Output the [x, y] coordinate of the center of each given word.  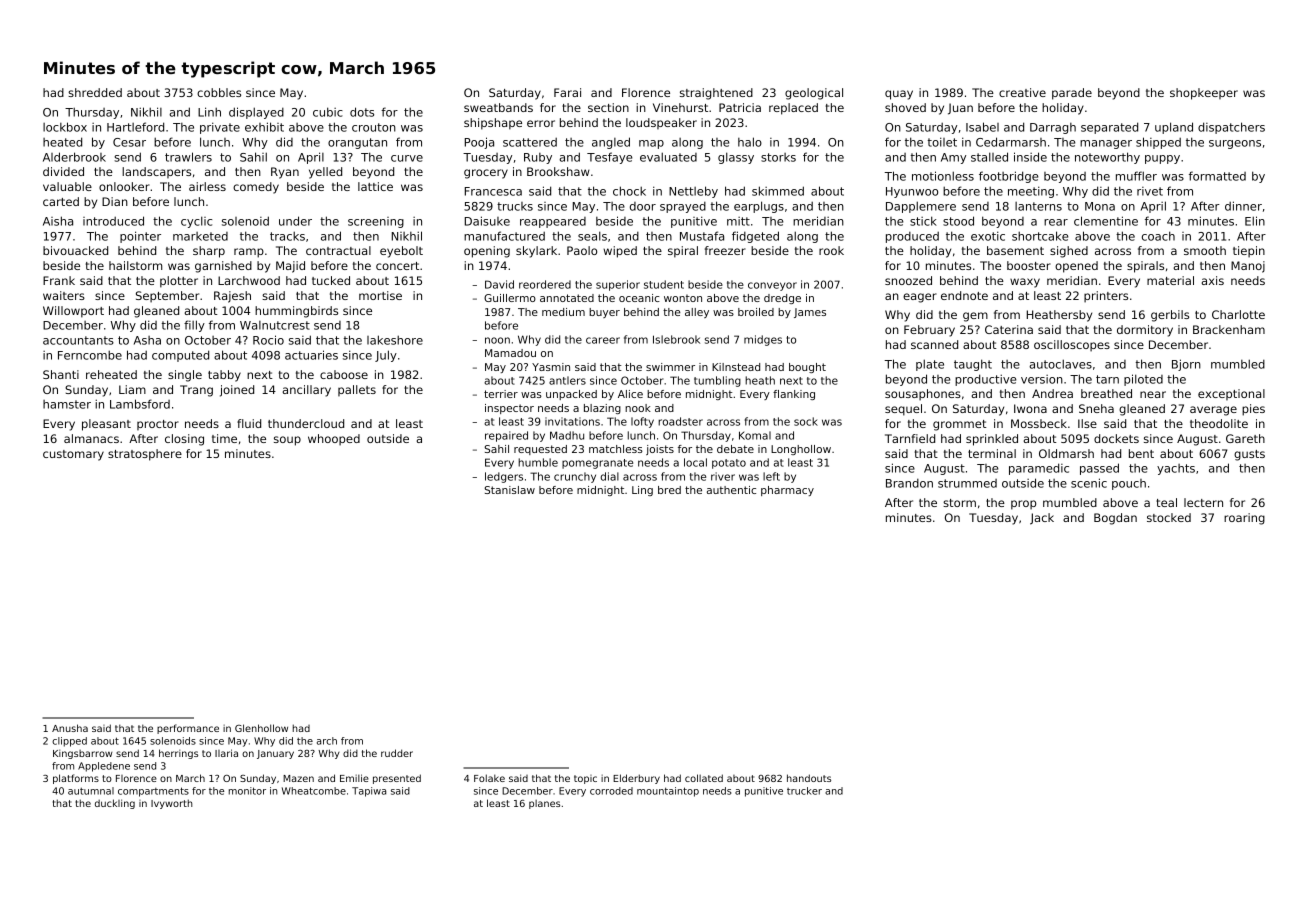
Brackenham [1229, 329]
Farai [567, 92]
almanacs [91, 438]
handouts [809, 778]
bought [807, 368]
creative [1022, 92]
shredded [95, 92]
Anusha [70, 728]
